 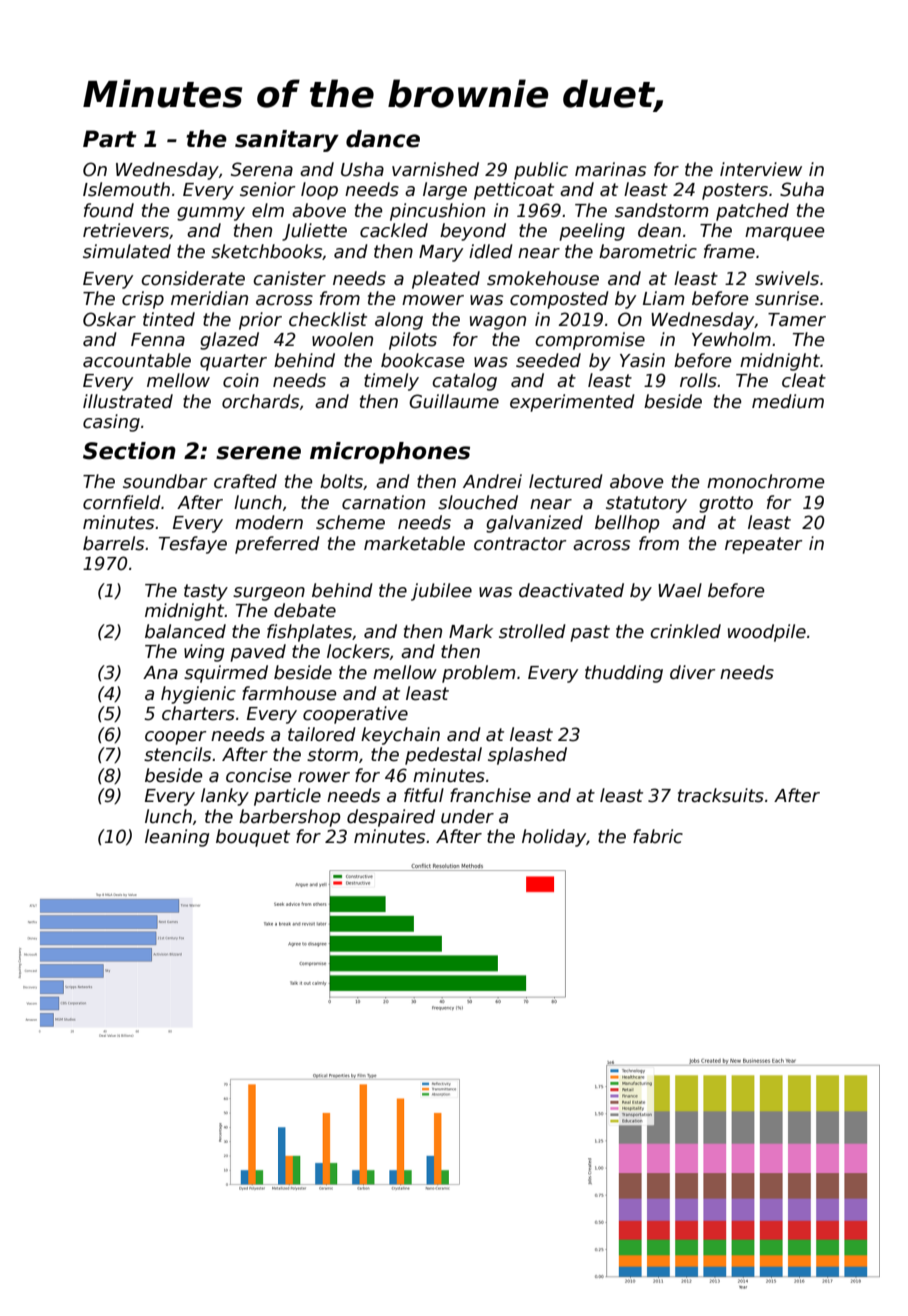 What do you see at coordinates (610, 169) in the screenshot?
I see `marinas` at bounding box center [610, 169].
